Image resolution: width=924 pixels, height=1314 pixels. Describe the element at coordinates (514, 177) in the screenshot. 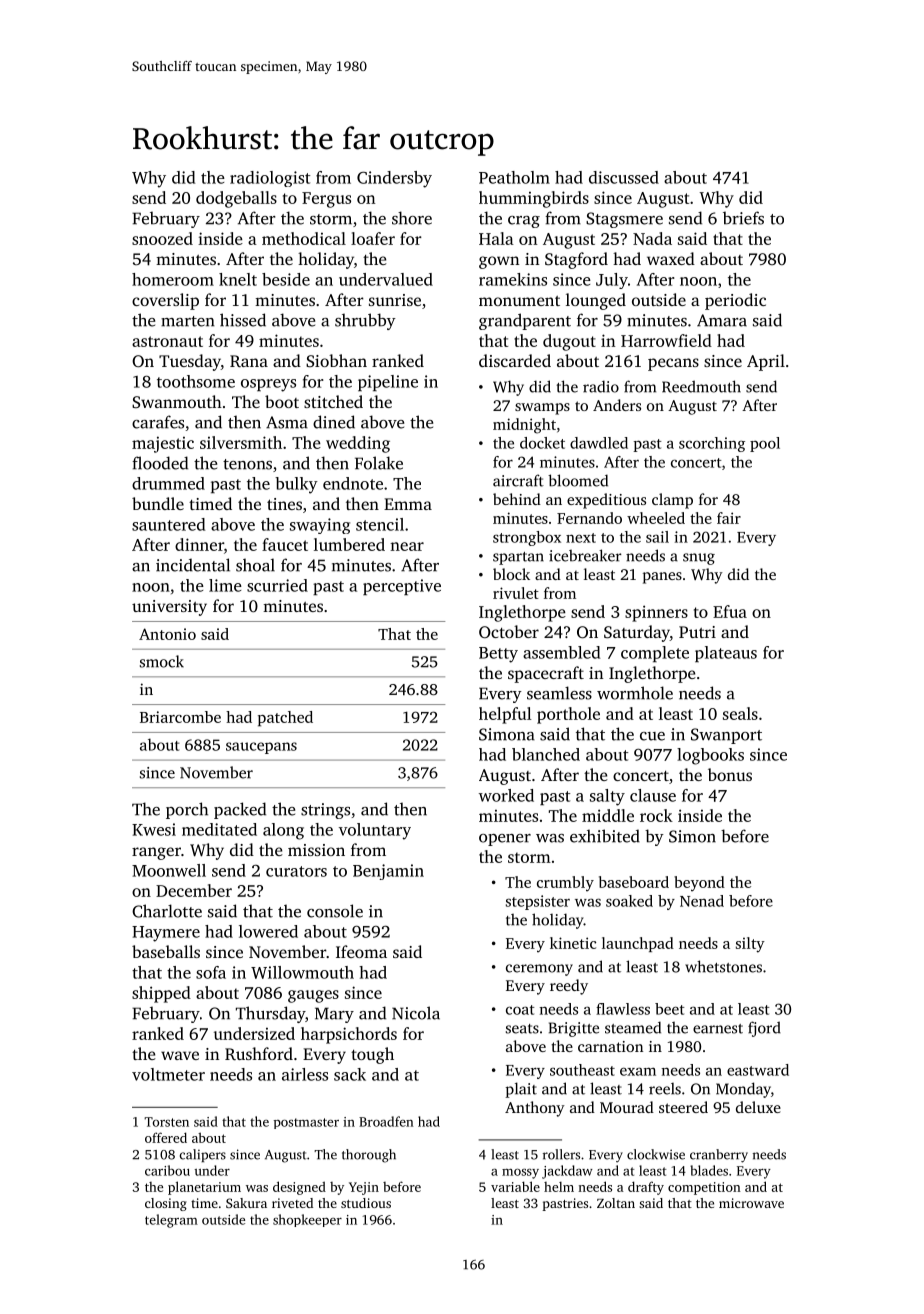

I see `Peatholm` at that location.
